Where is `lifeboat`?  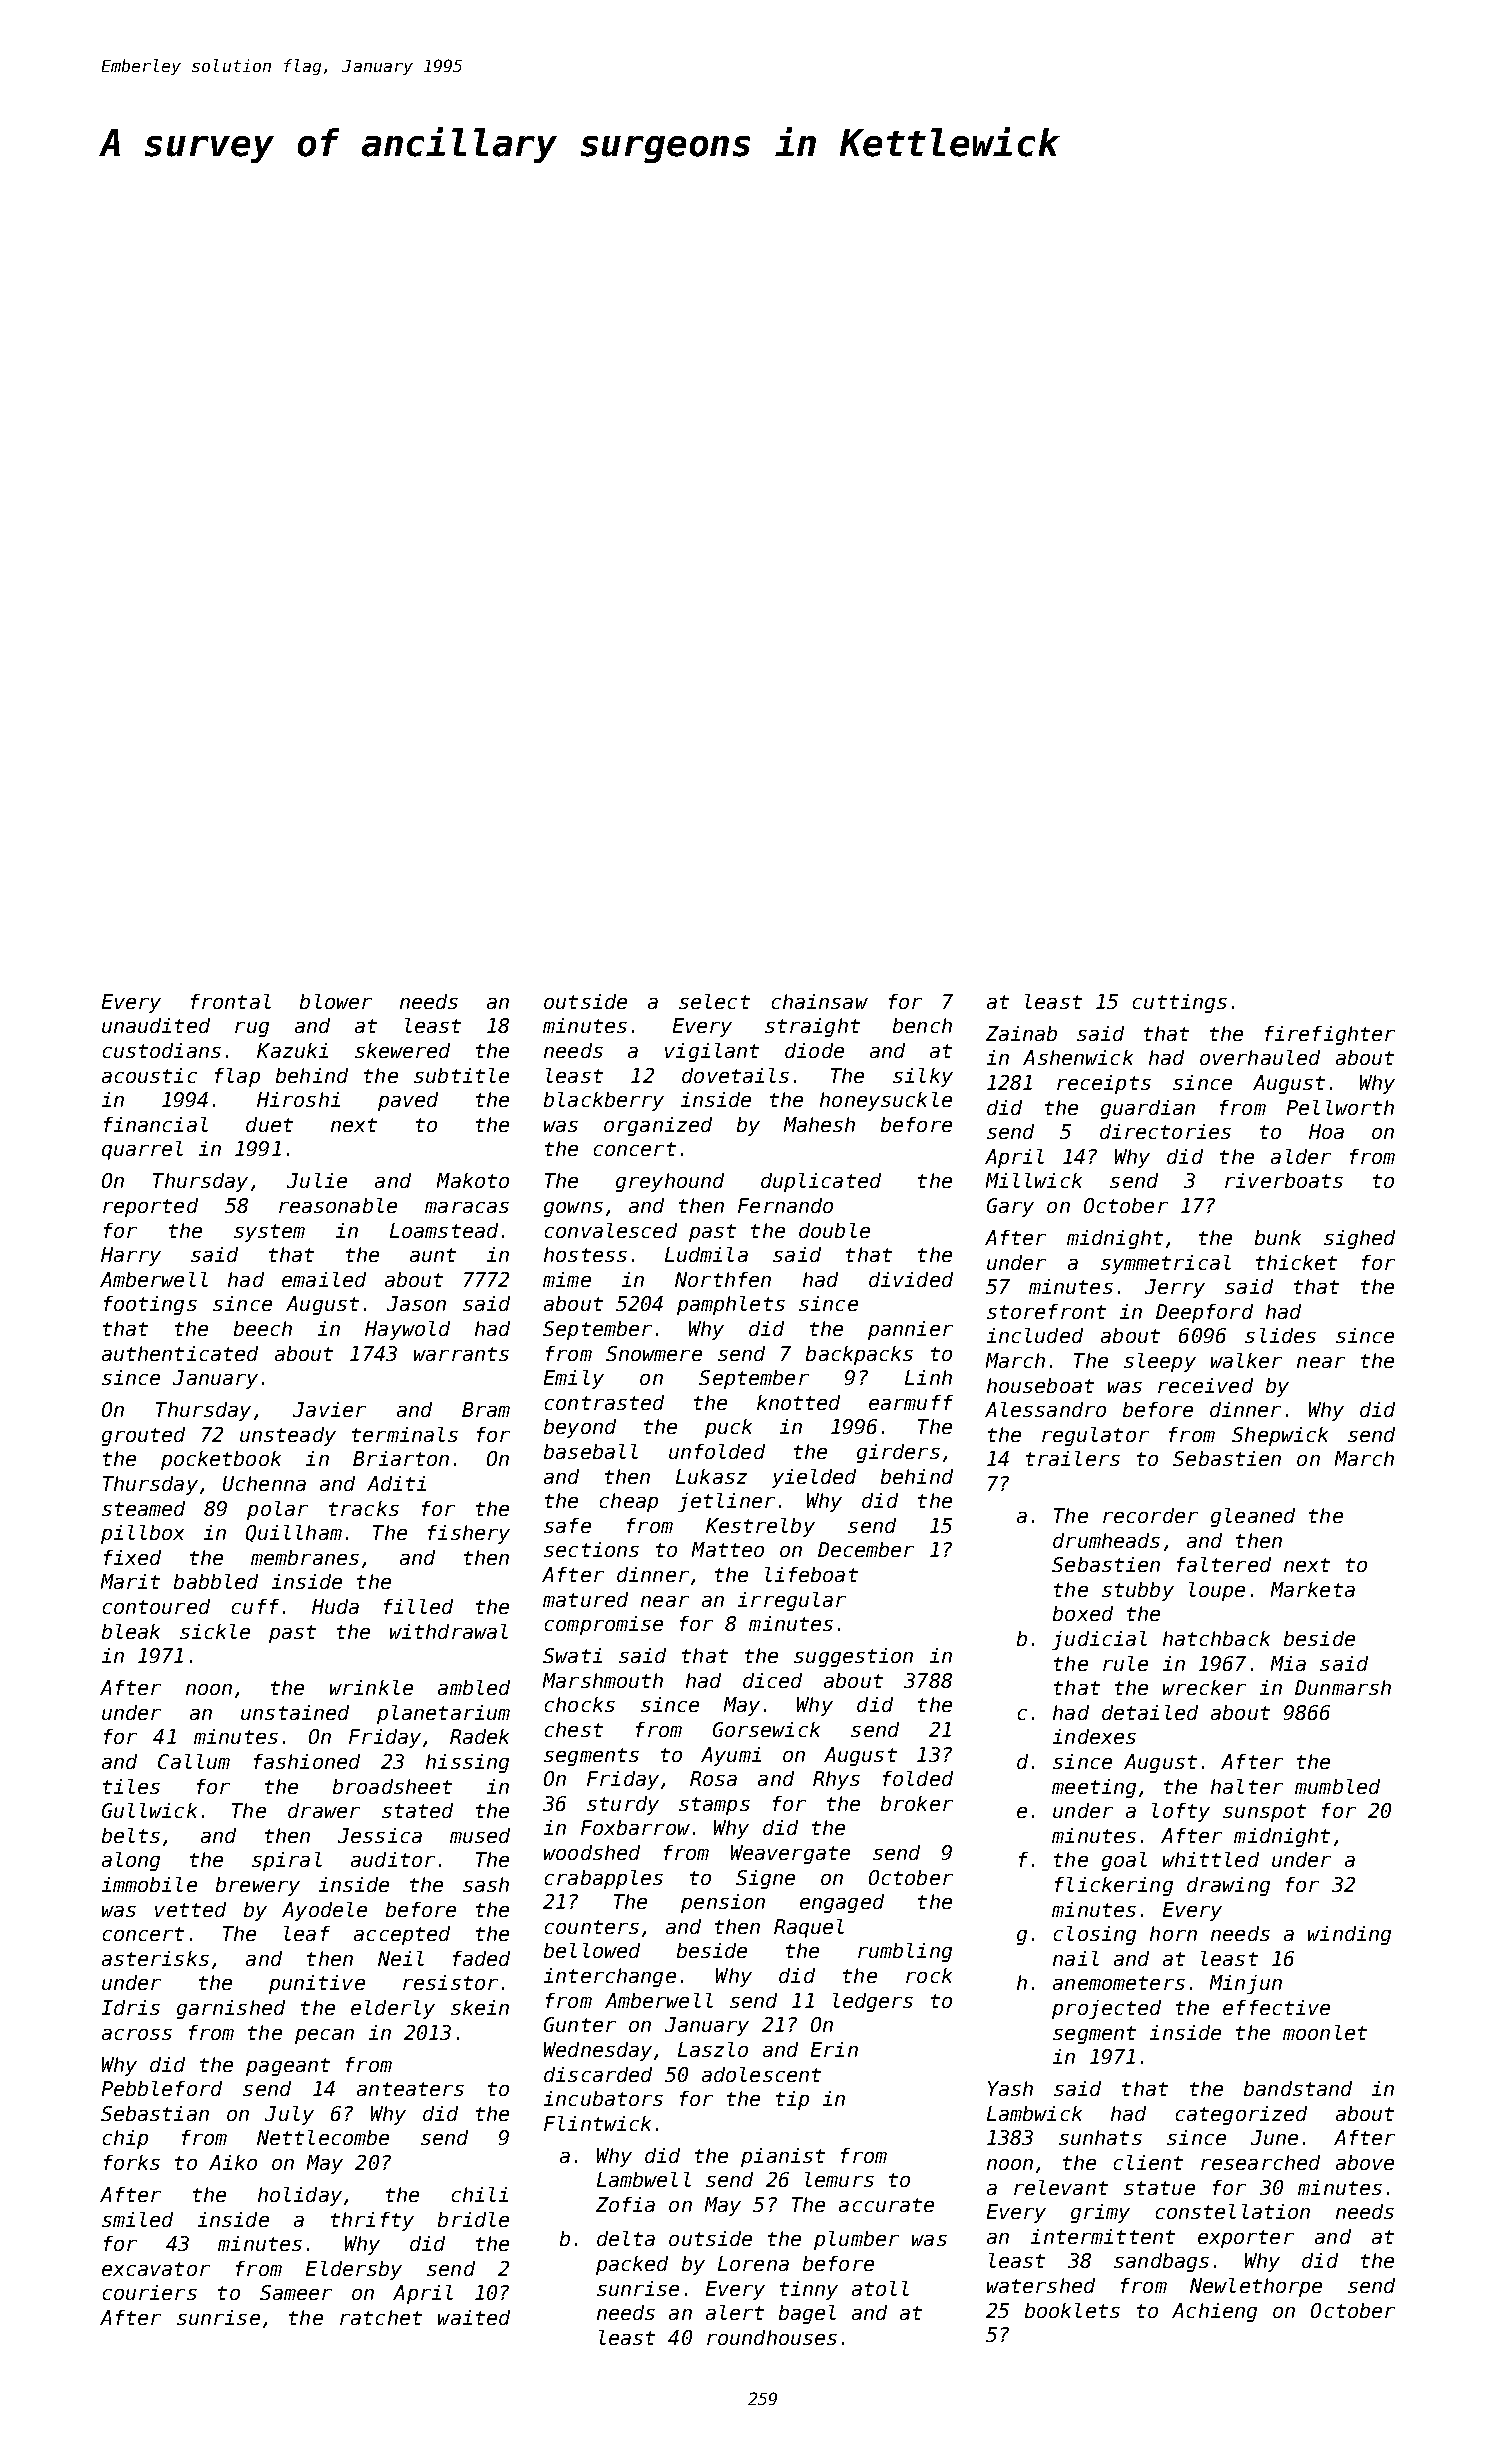 lifeboat is located at coordinates (811, 1574).
